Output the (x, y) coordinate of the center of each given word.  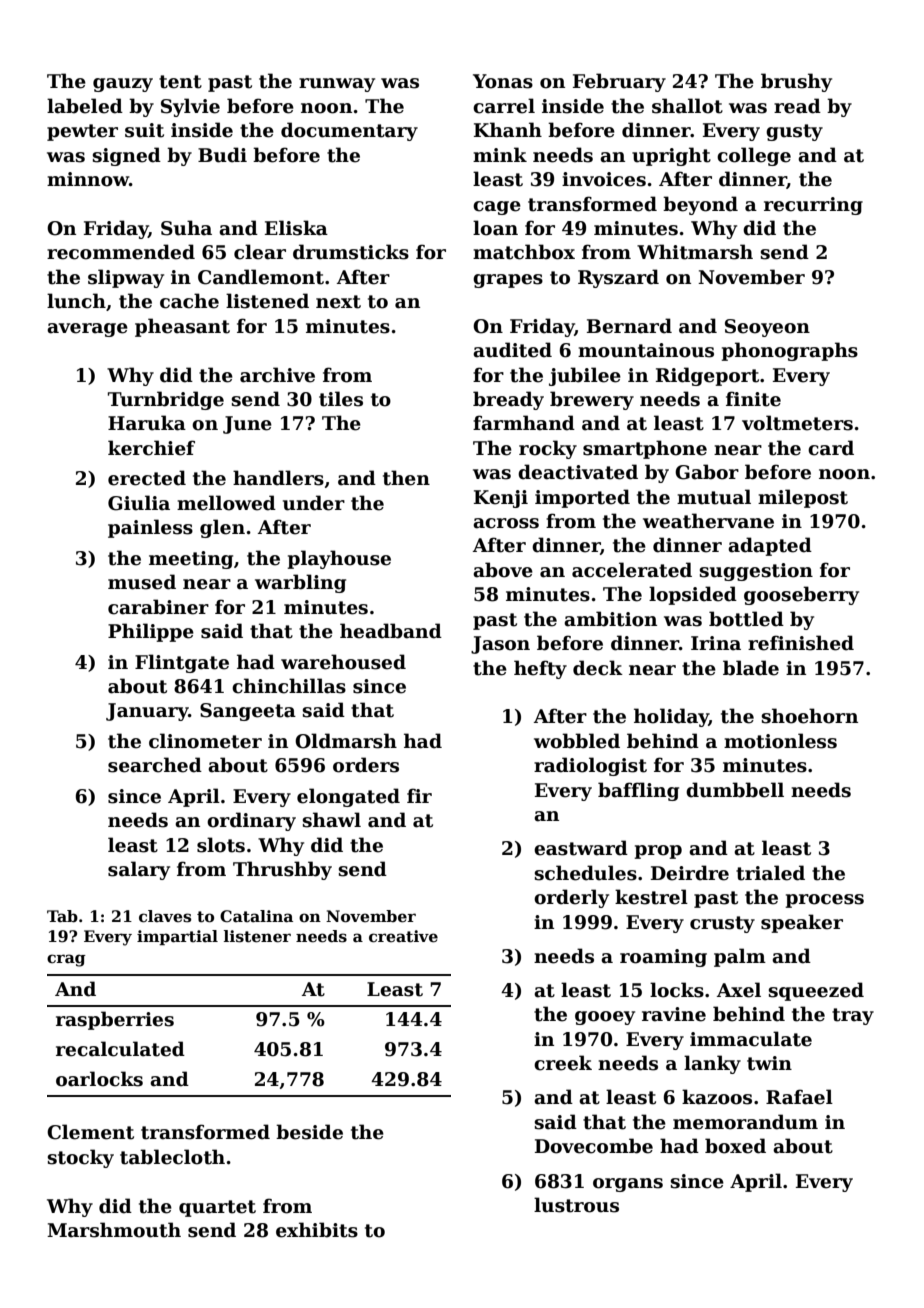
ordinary (251, 821)
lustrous (576, 1205)
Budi (222, 155)
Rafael (799, 1097)
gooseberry (801, 595)
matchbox (524, 252)
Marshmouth (114, 1230)
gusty (794, 132)
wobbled (577, 741)
